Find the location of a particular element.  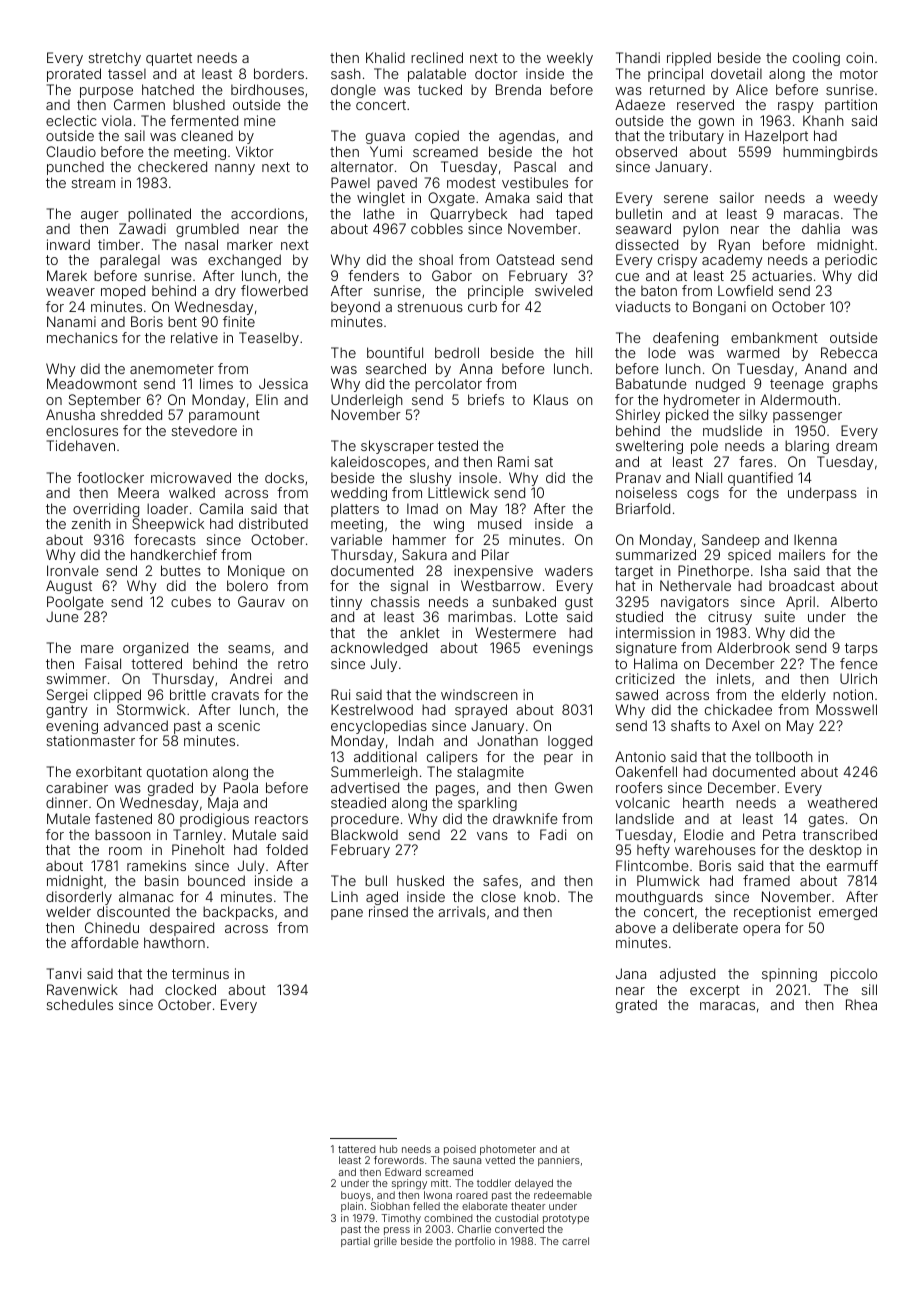

schedules is located at coordinates (79, 1004).
